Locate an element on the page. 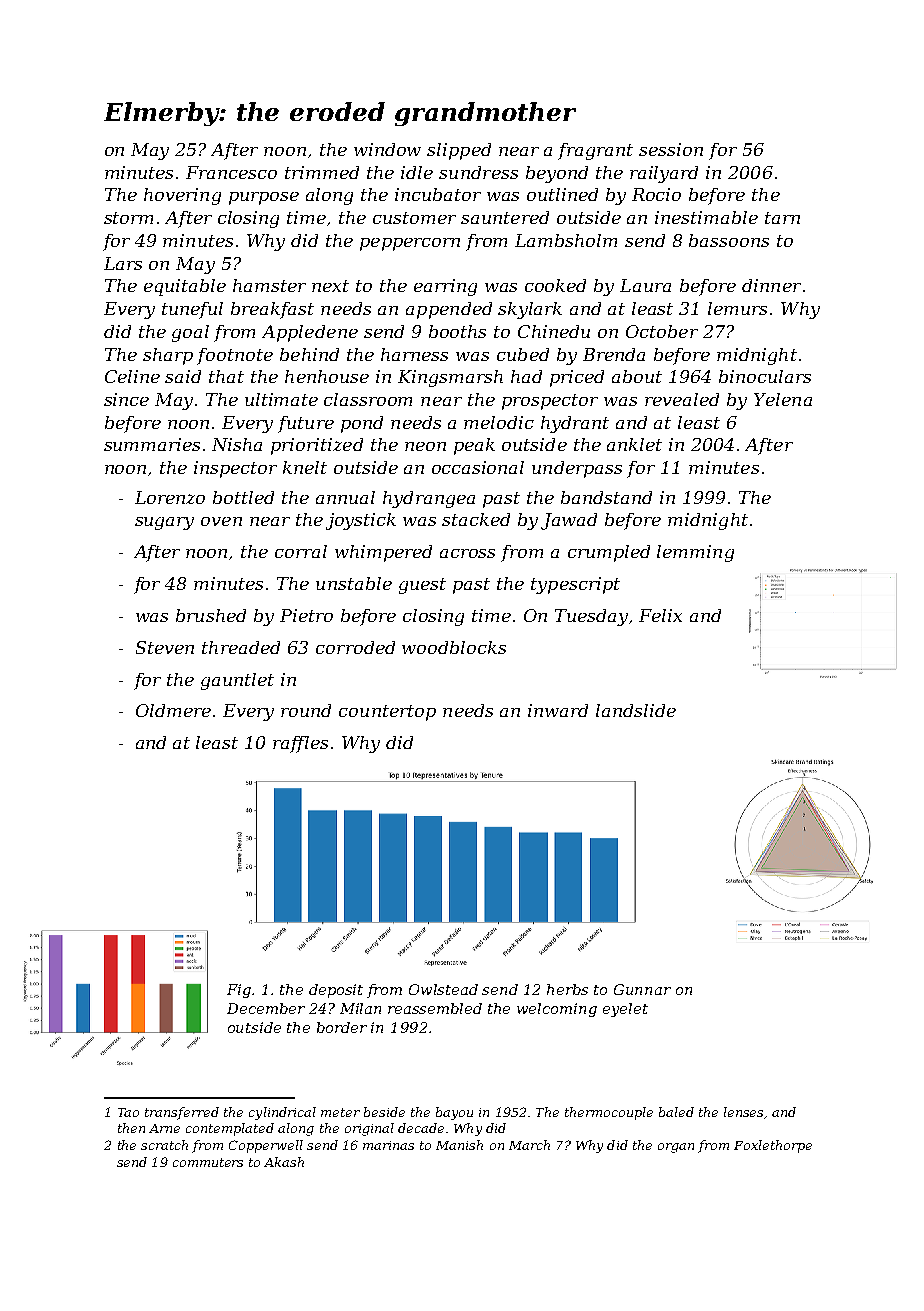 The height and width of the image is (1311, 924). behind is located at coordinates (309, 354).
